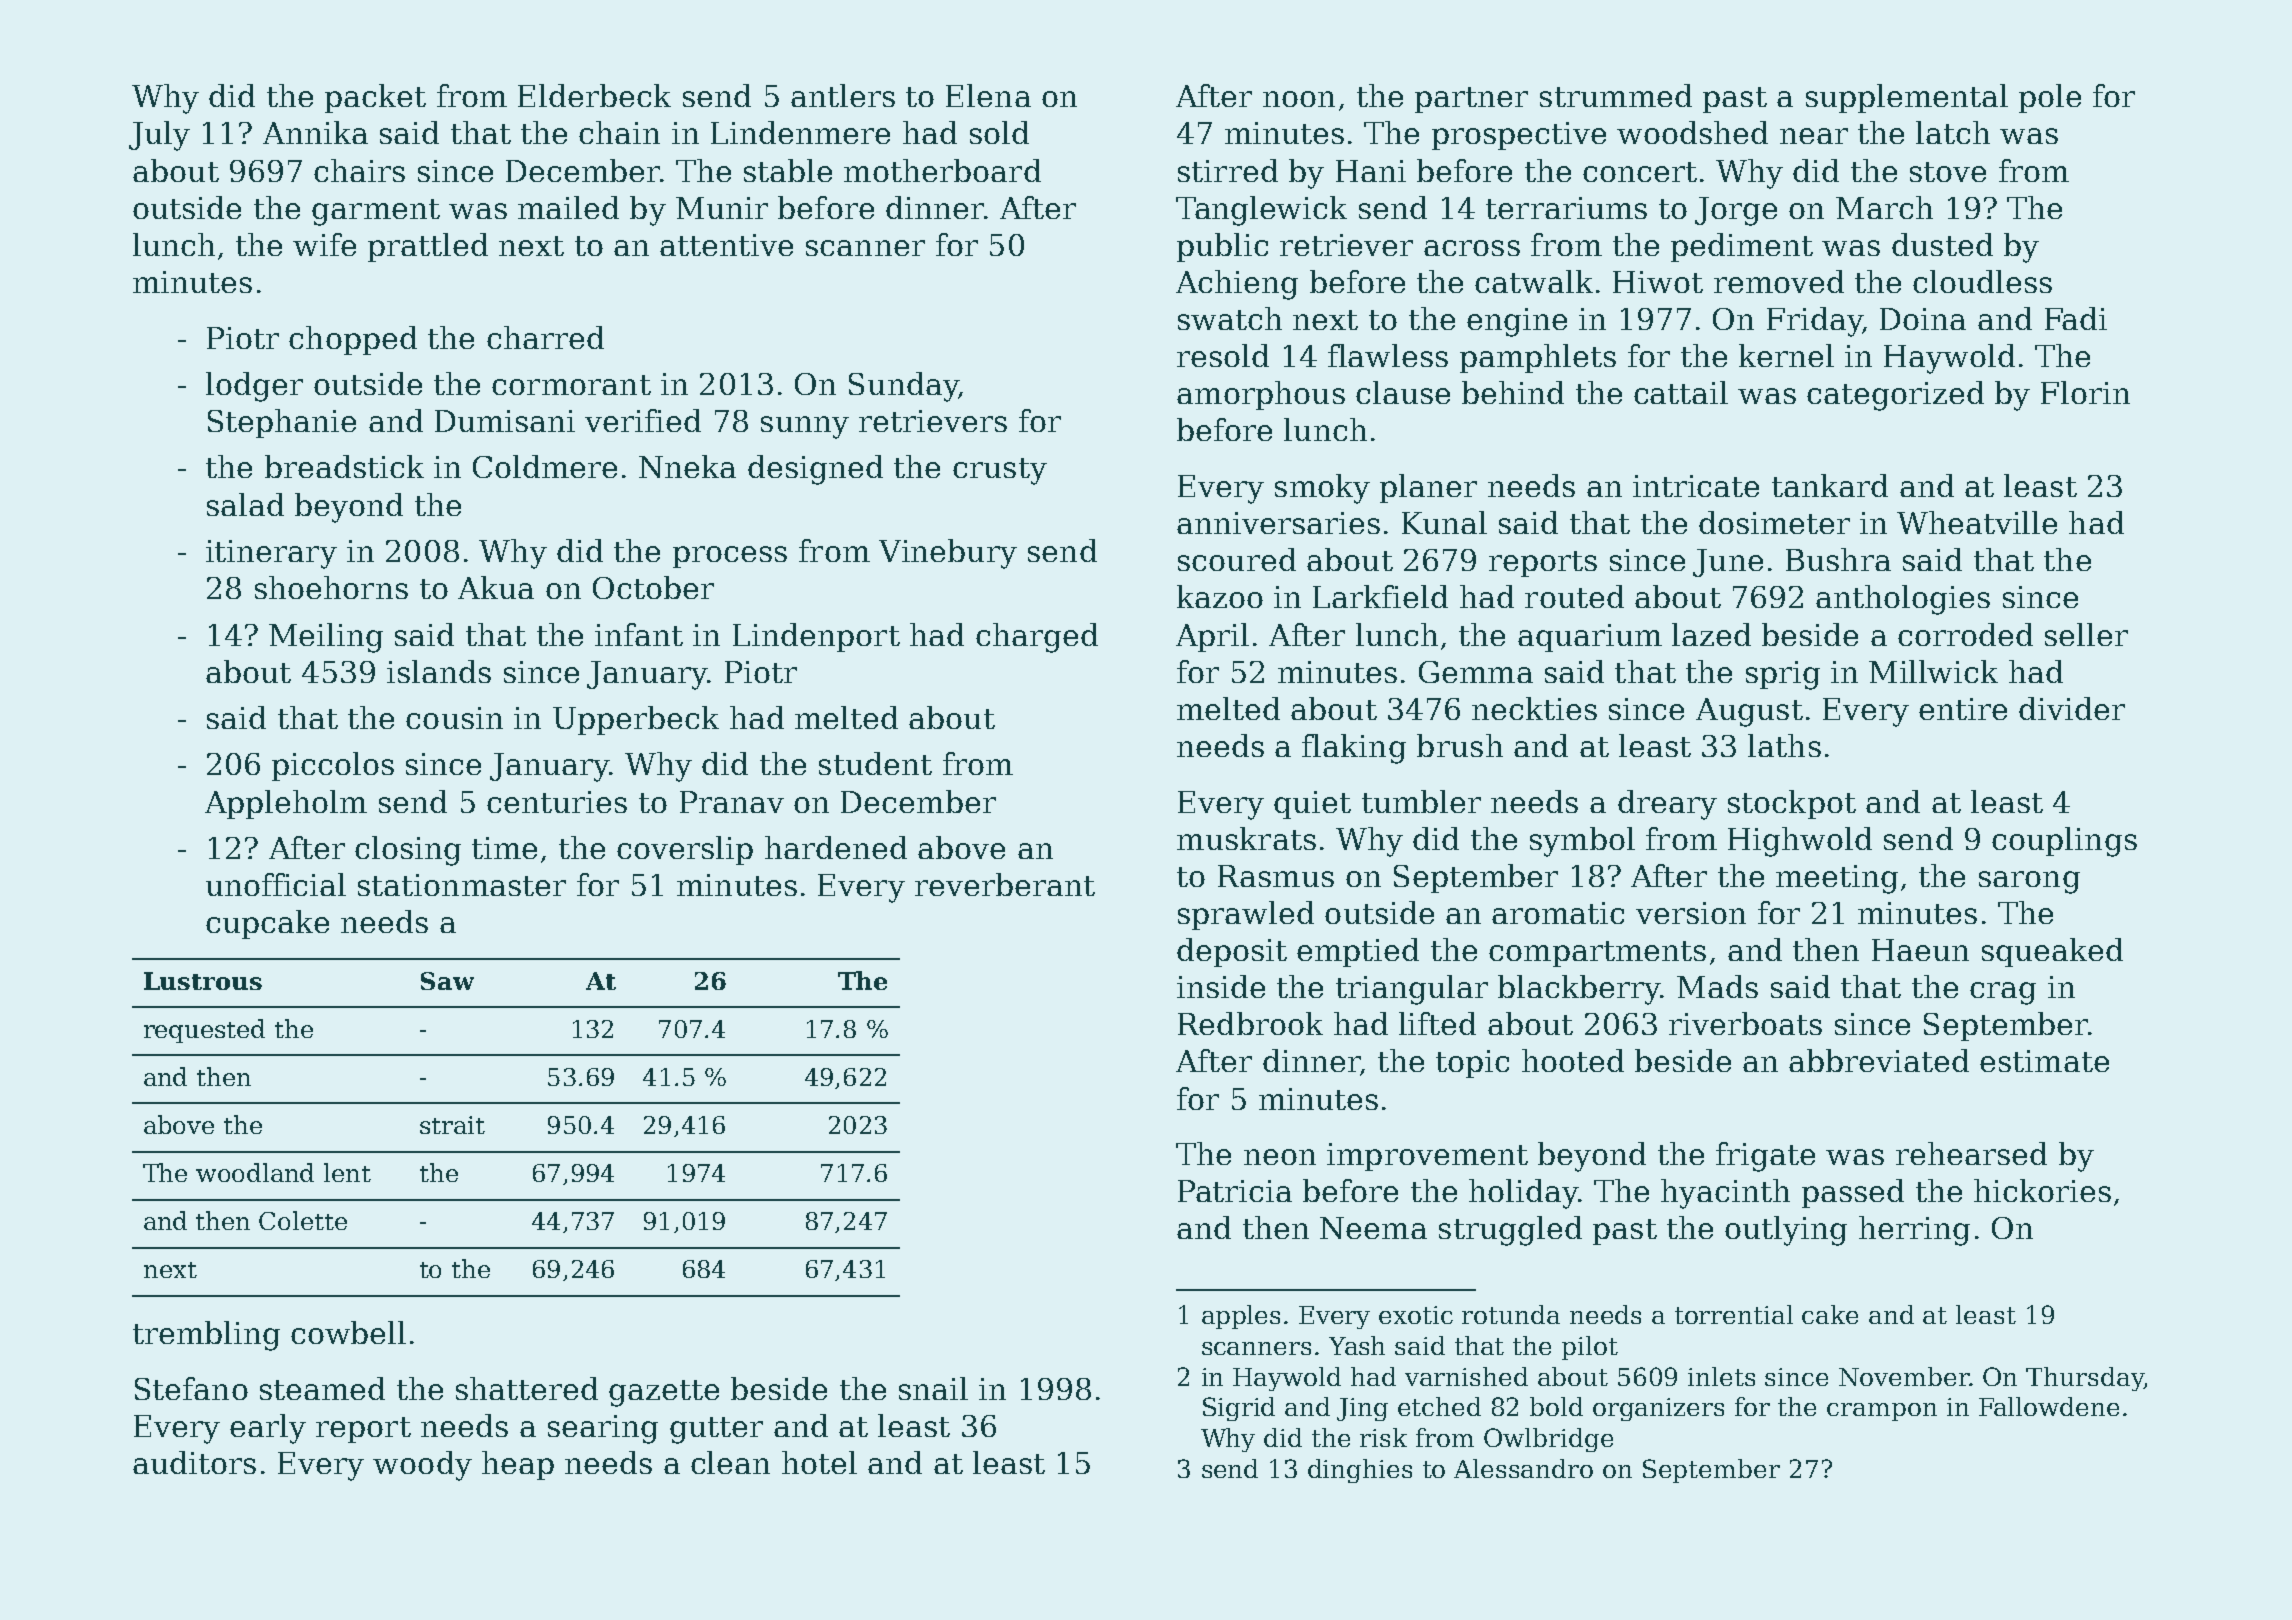 The image size is (2292, 1620). Describe the element at coordinates (2050, 98) in the screenshot. I see `pole` at that location.
